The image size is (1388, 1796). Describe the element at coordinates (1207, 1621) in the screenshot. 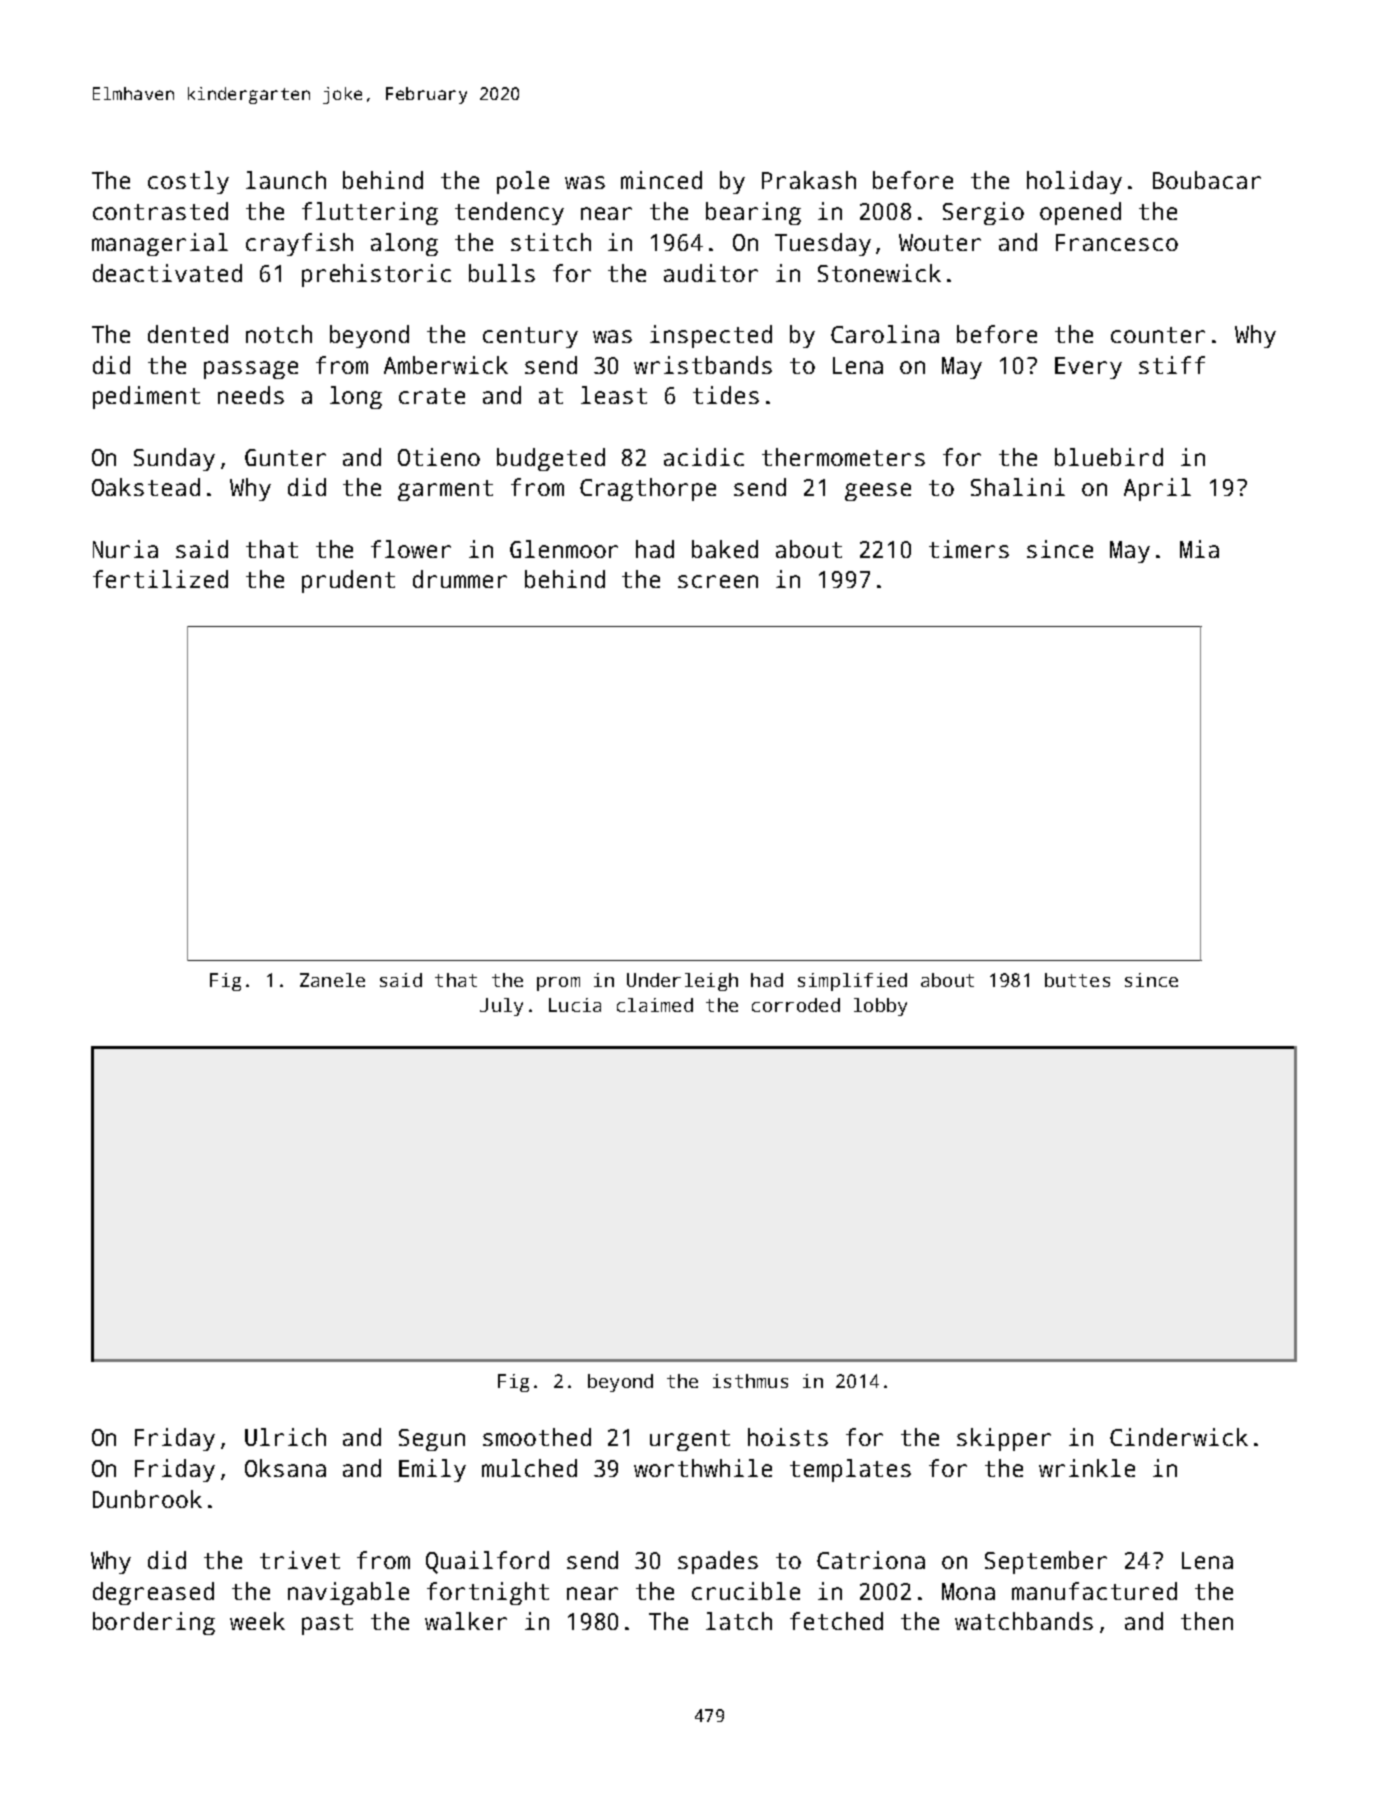

I see `then` at that location.
